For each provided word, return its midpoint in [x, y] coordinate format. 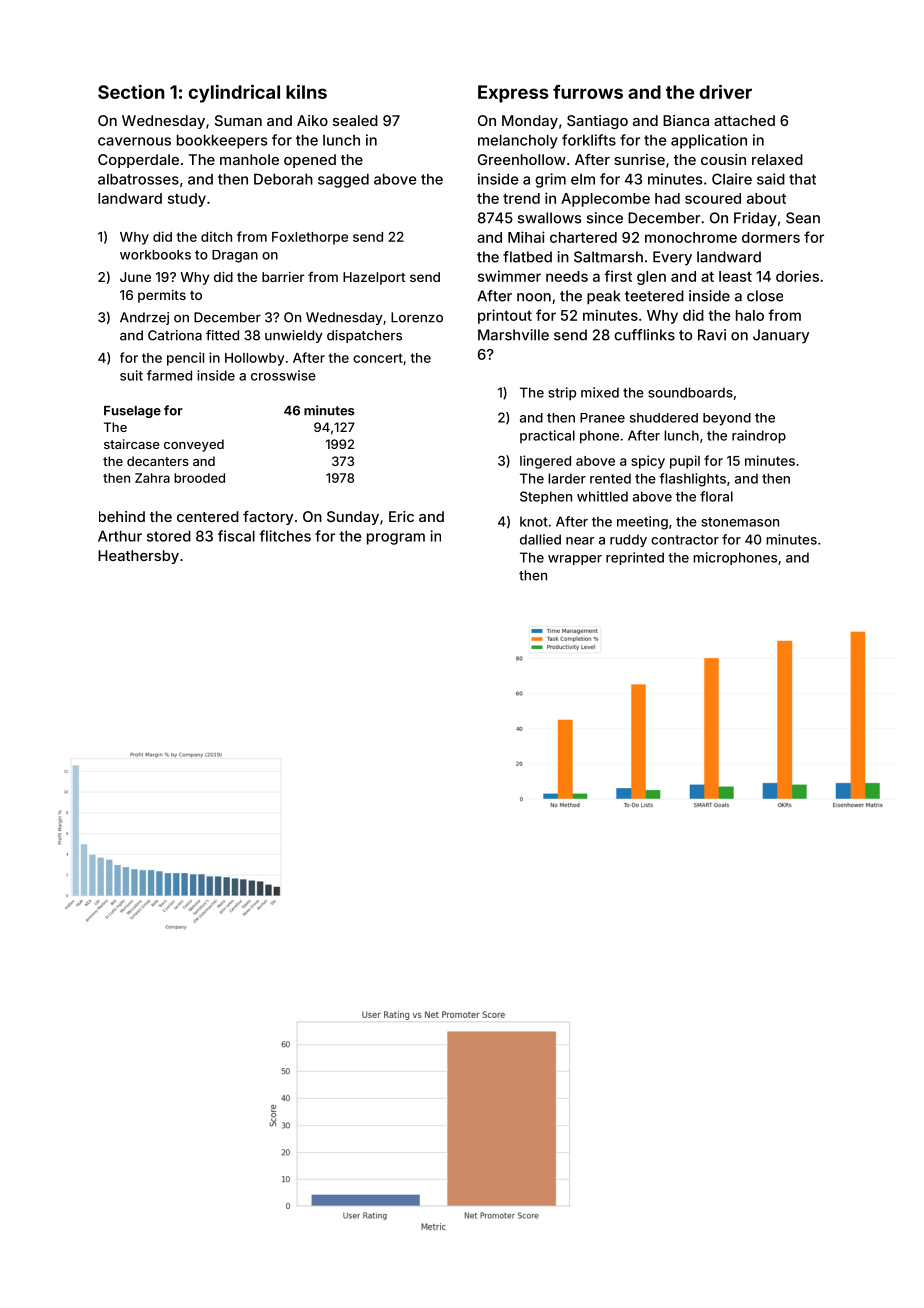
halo [750, 315]
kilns [306, 91]
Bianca [686, 120]
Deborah [283, 179]
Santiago [597, 122]
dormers [771, 237]
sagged [343, 180]
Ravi [712, 335]
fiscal [236, 536]
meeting [642, 523]
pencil [185, 359]
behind [122, 516]
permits [162, 296]
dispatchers [364, 336]
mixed [600, 392]
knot [534, 521]
